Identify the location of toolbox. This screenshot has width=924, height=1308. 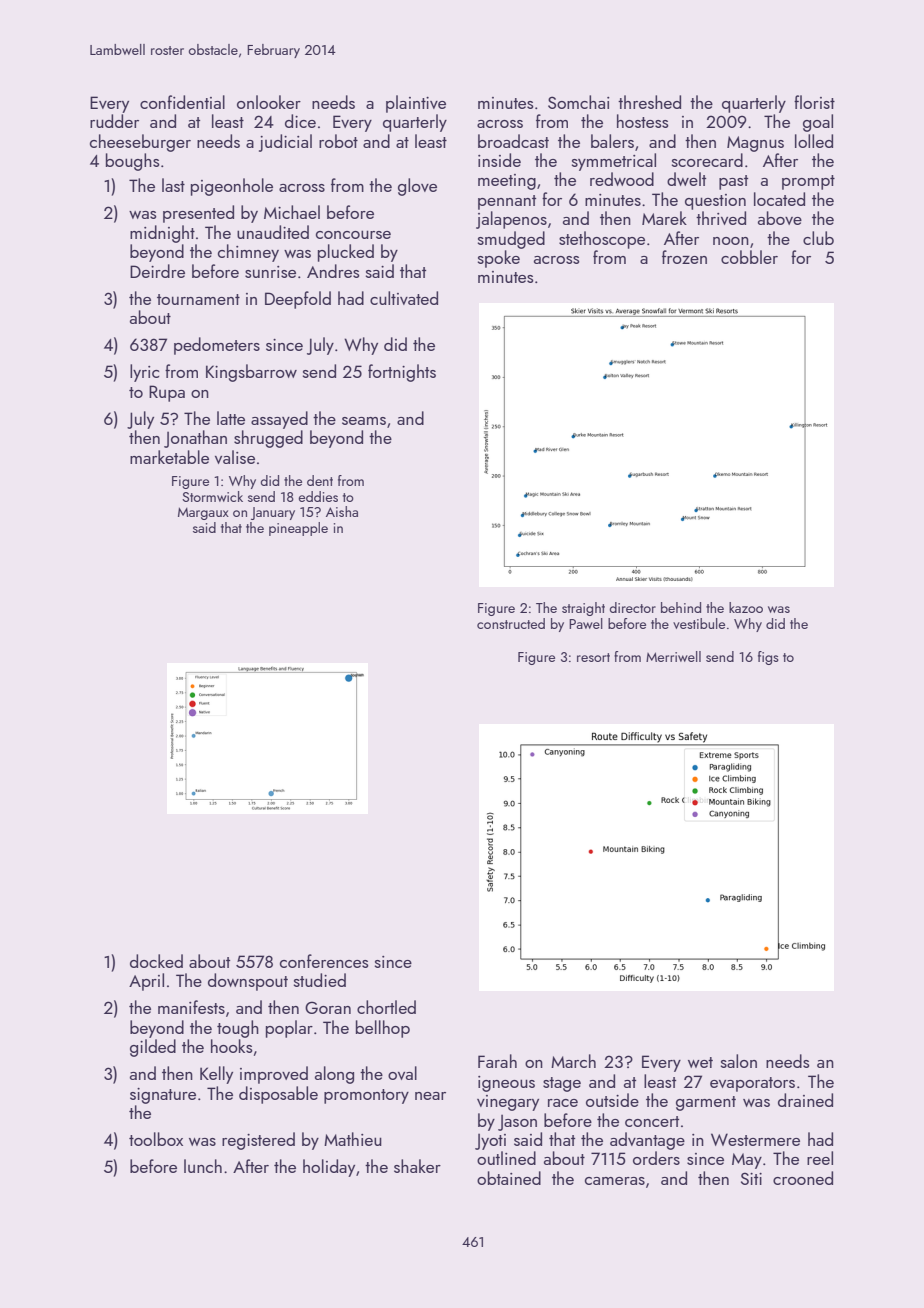
(156, 1139).
